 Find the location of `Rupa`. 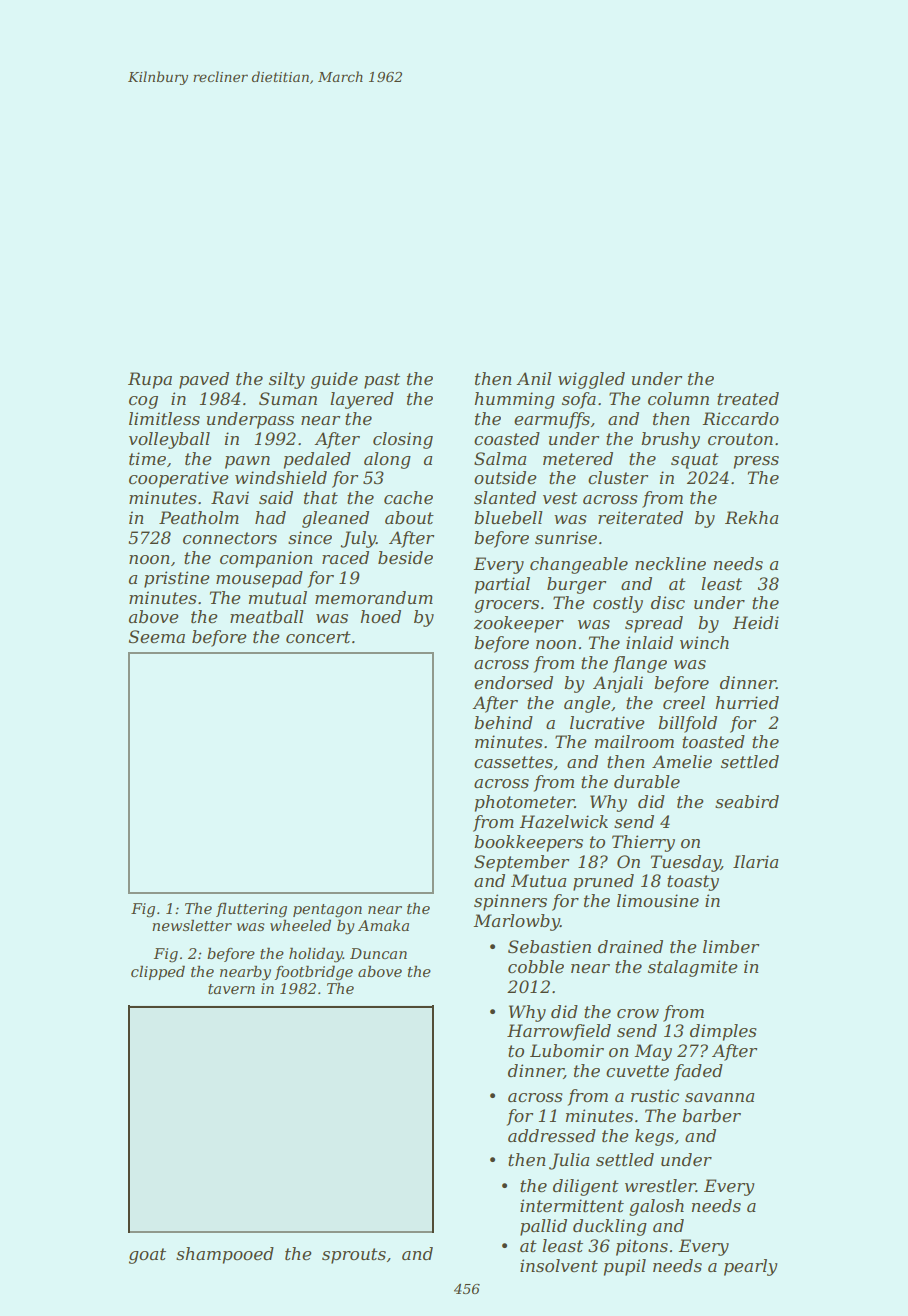

Rupa is located at coordinates (150, 380).
